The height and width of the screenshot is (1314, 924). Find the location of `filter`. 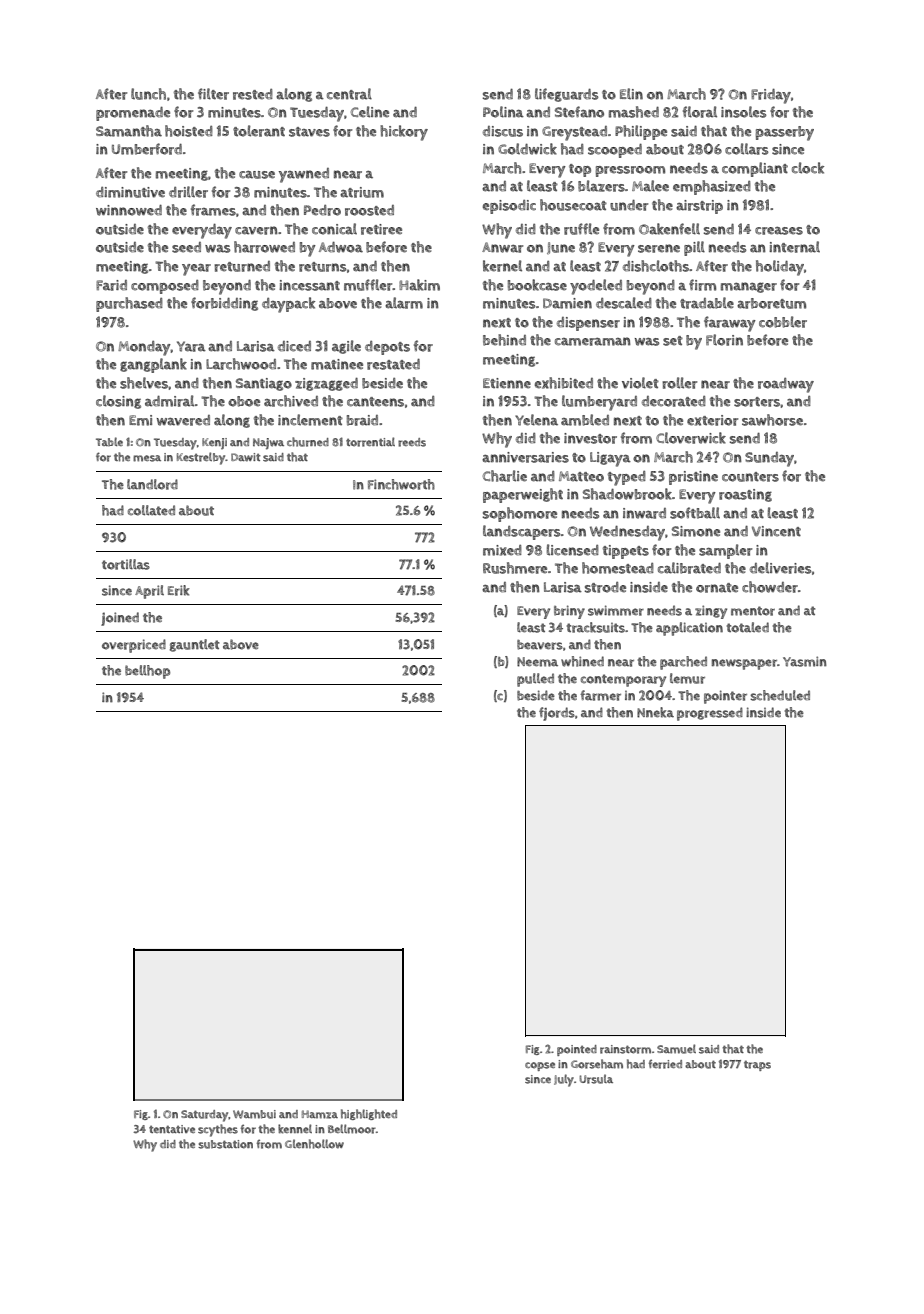

filter is located at coordinates (213, 94).
